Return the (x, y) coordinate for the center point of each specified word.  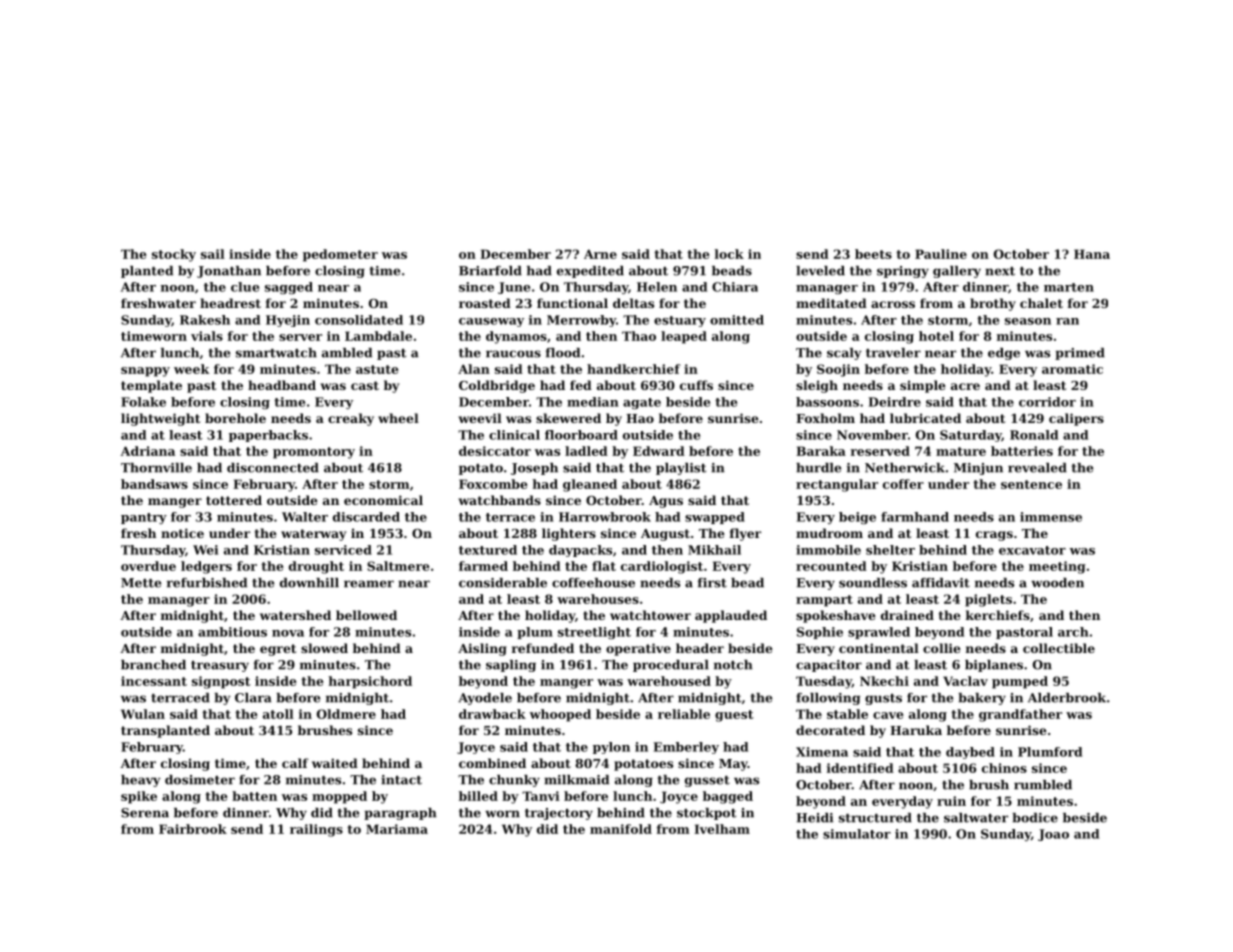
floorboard (581, 435)
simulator (857, 834)
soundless (873, 583)
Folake (143, 402)
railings (316, 830)
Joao (1053, 835)
